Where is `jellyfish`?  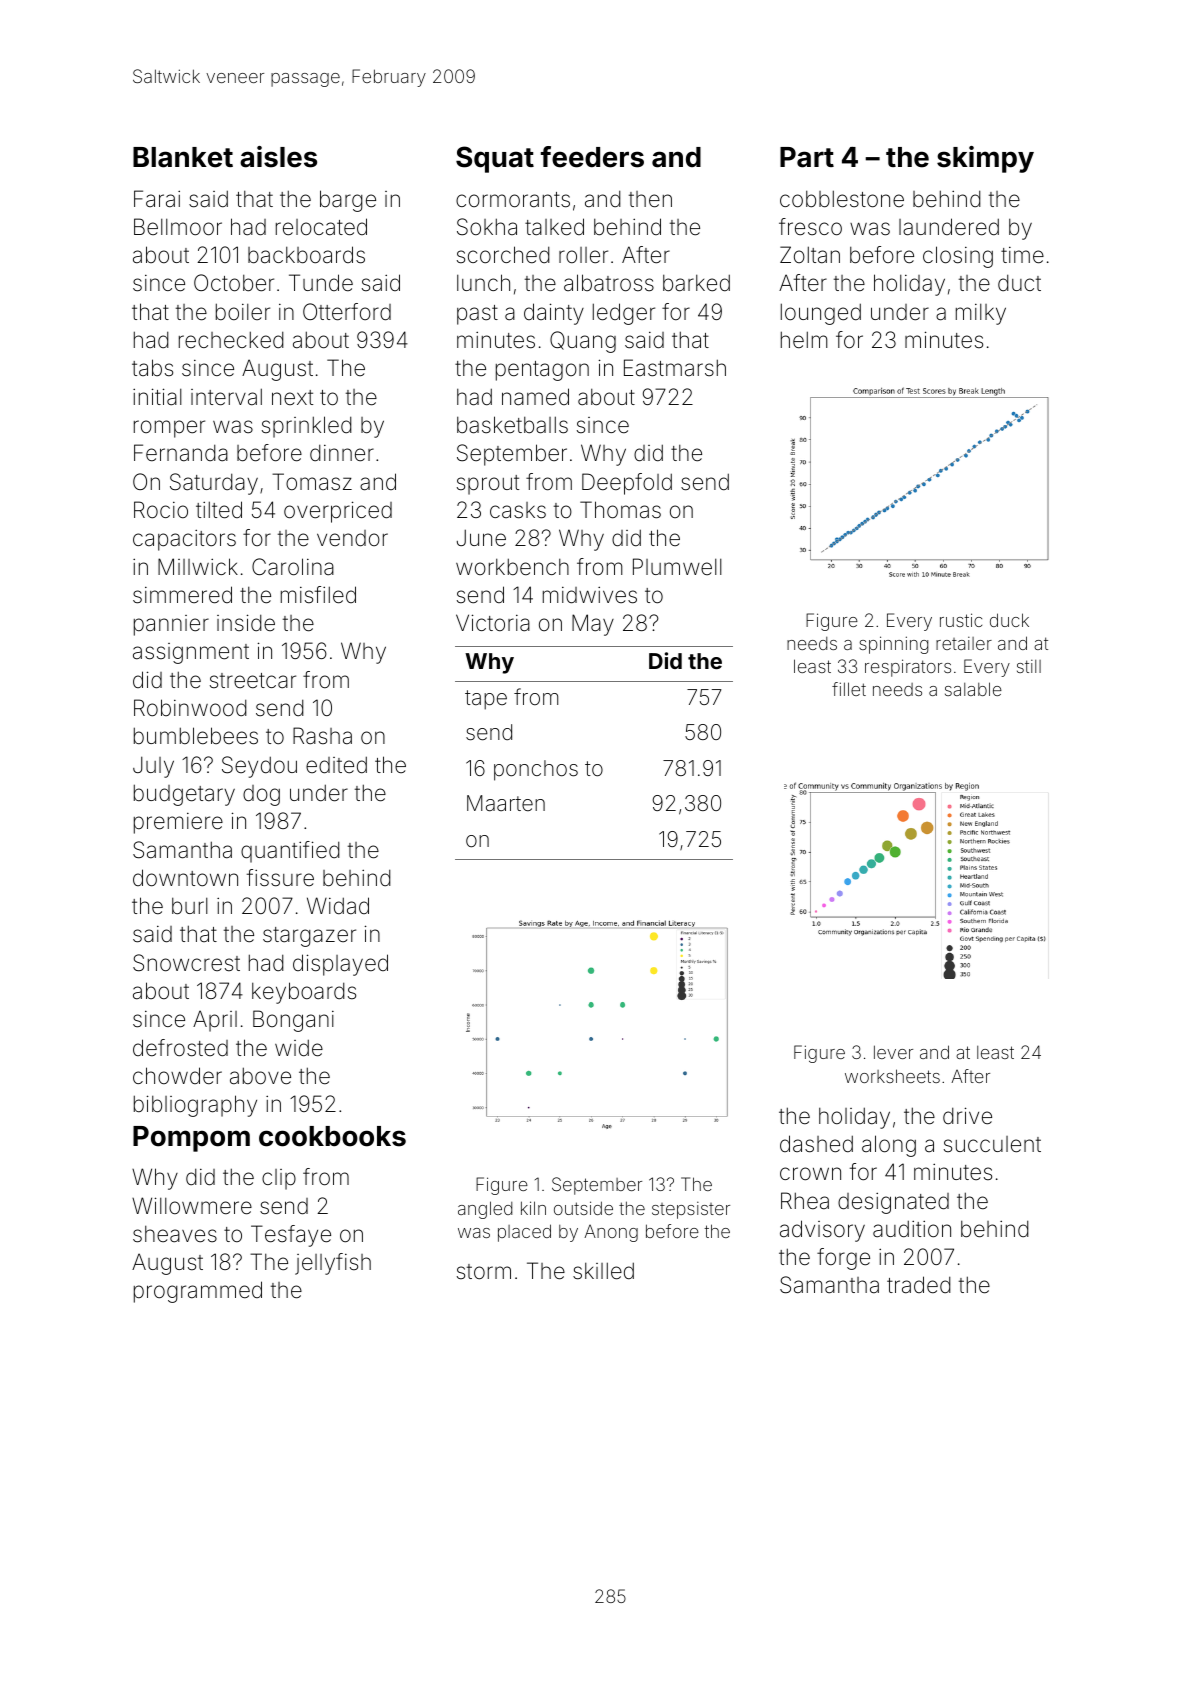
jellyfish is located at coordinates (333, 1264).
